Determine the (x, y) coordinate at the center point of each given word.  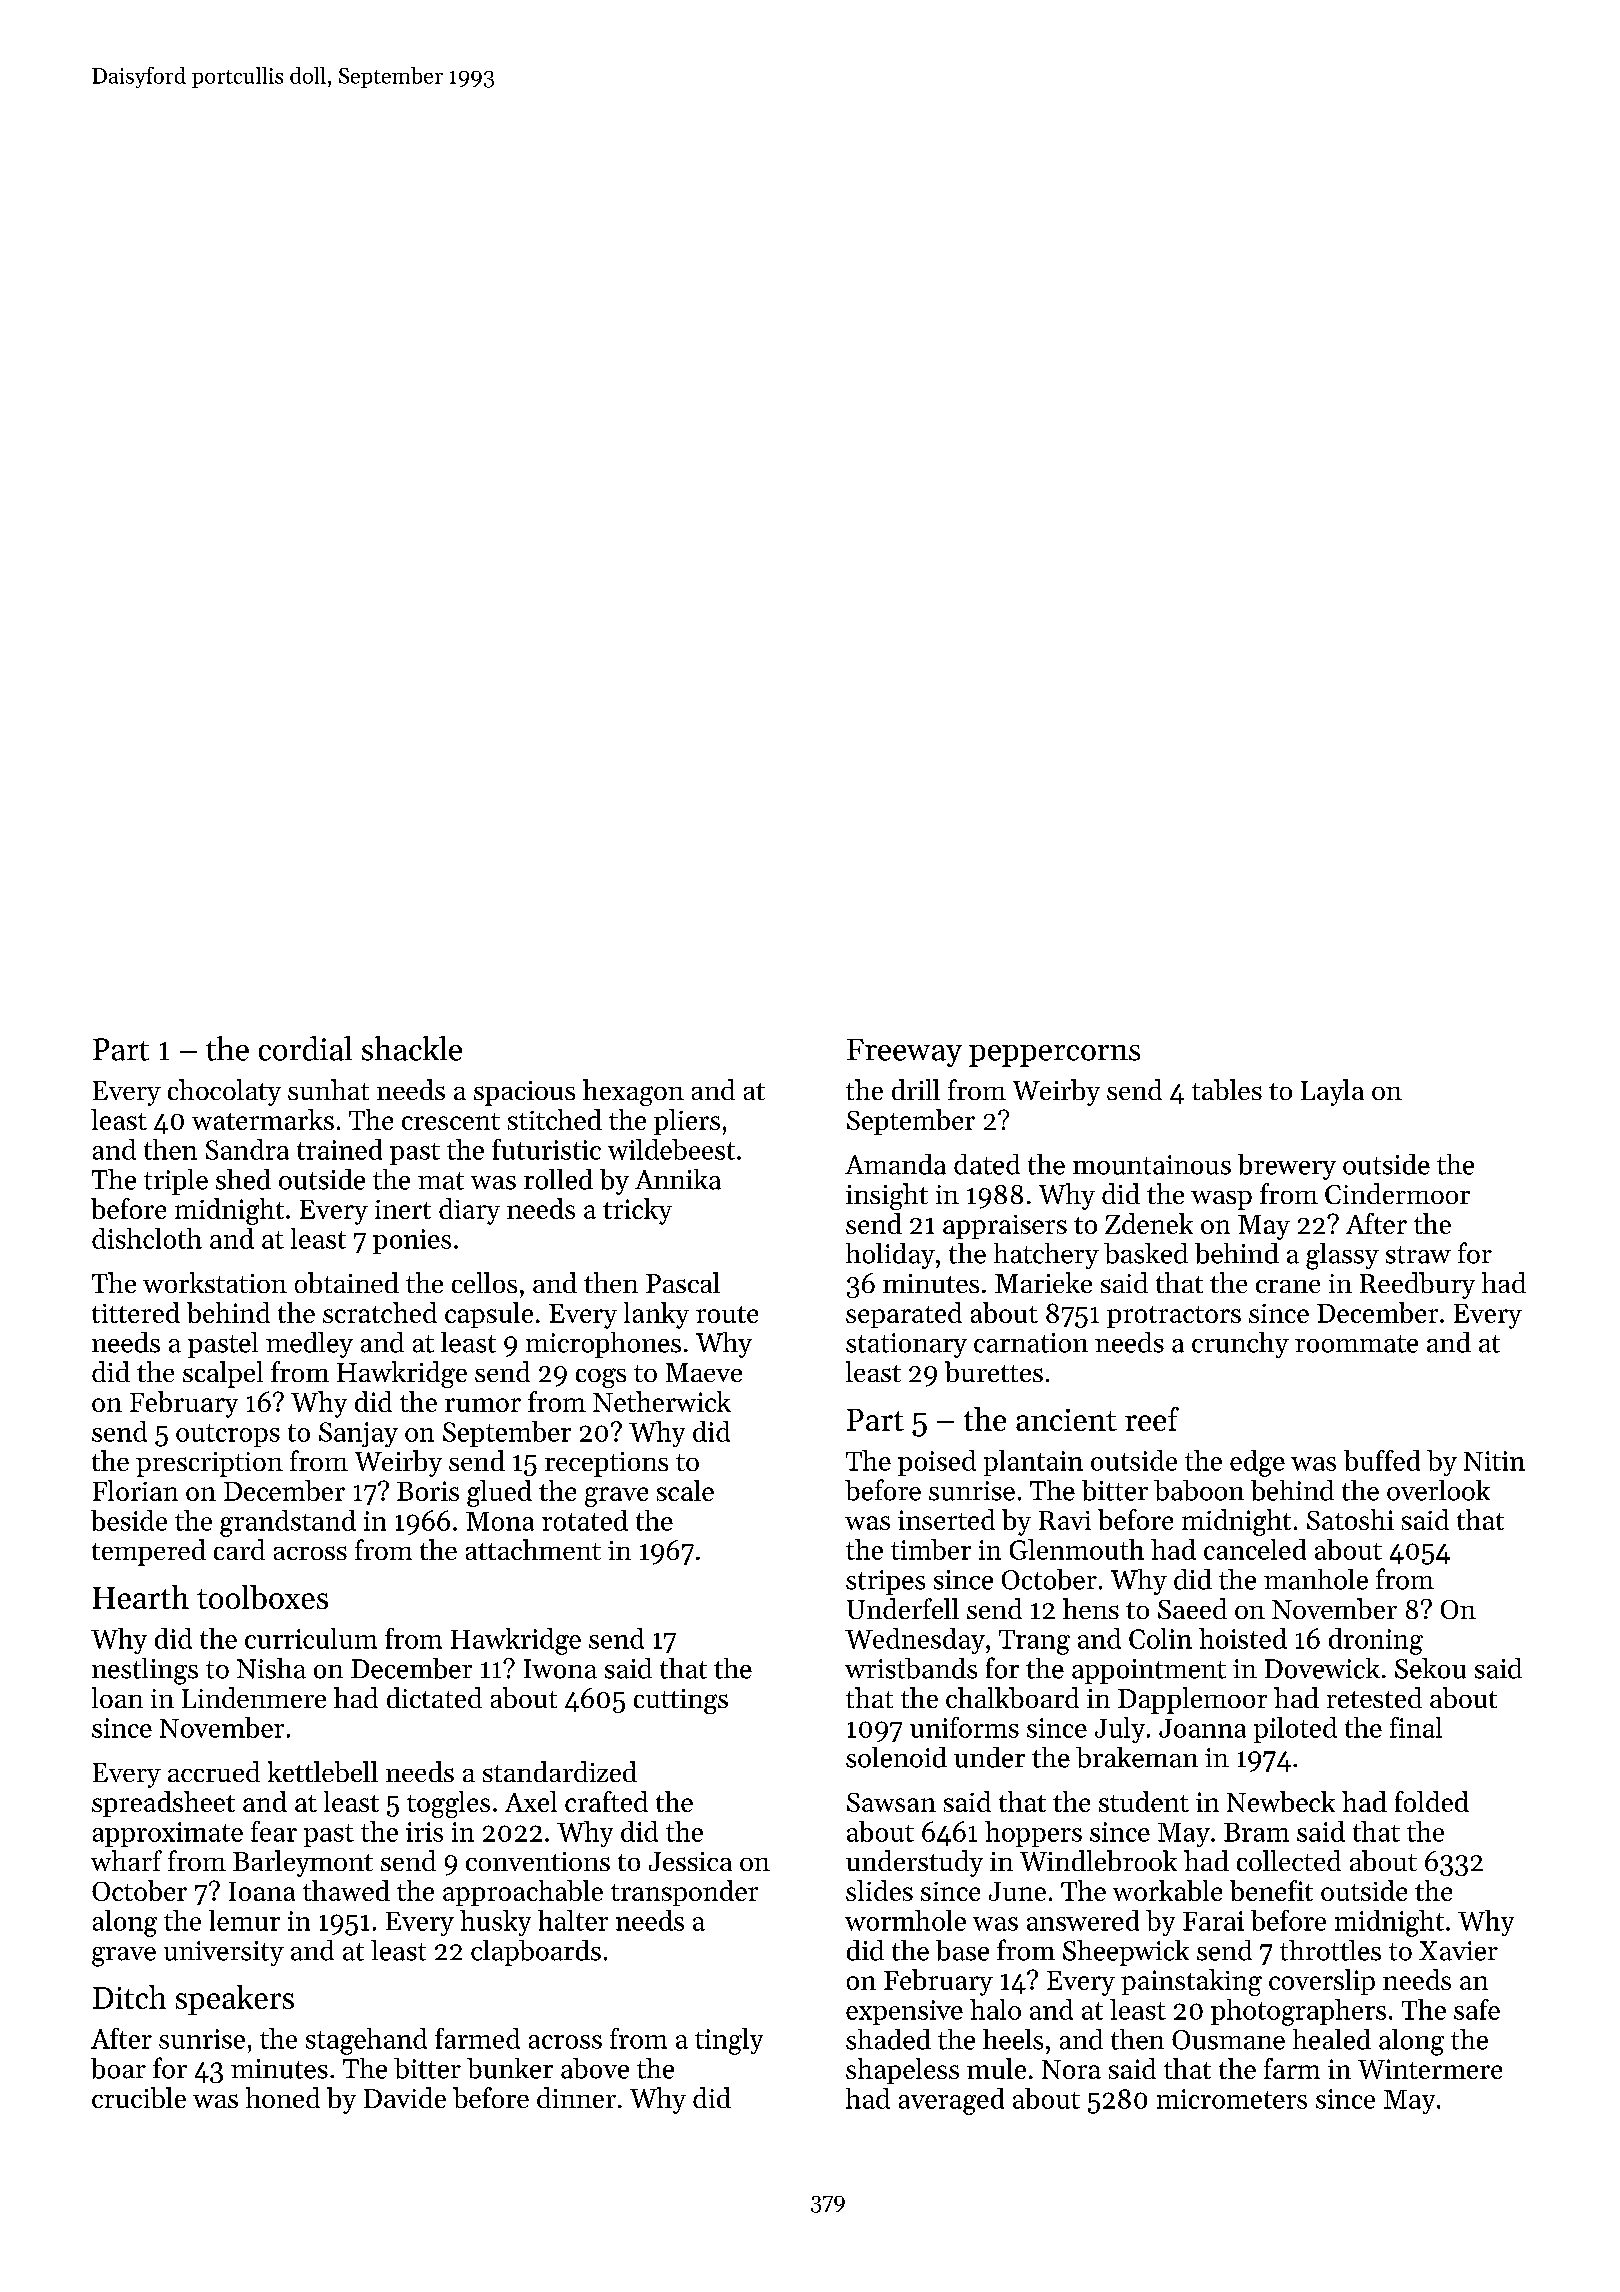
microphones (603, 1345)
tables (1227, 1089)
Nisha (271, 1668)
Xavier (1458, 1951)
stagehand (366, 2041)
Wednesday (915, 1641)
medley (309, 1345)
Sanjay (358, 1434)
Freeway (904, 1053)
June (1017, 1891)
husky (495, 1923)
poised (937, 1463)
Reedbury (1417, 1285)
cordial (305, 1048)
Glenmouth (1077, 1549)
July (1120, 1730)
